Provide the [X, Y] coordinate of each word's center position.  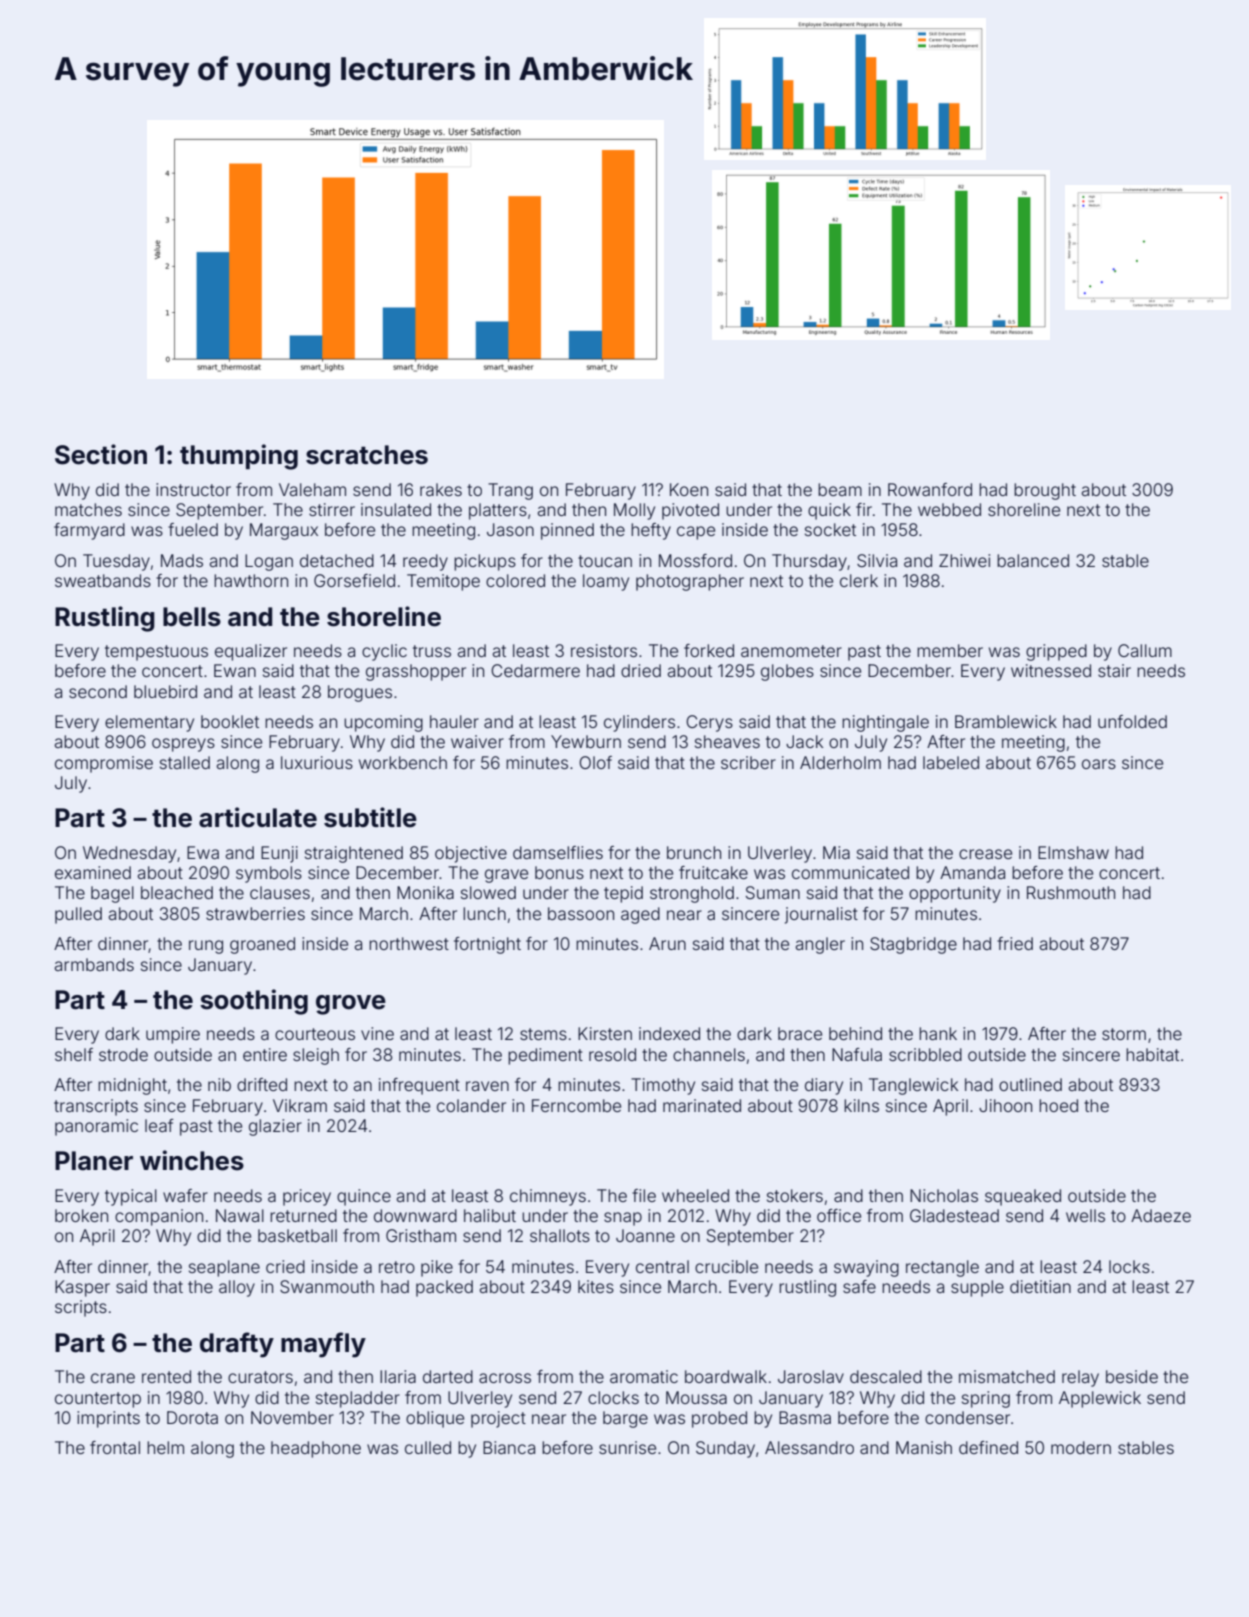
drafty [237, 1345]
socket [830, 529]
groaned [262, 945]
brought [1045, 491]
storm [1124, 1034]
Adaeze [1161, 1215]
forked [709, 650]
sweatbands [103, 580]
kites [596, 1286]
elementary [149, 723]
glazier [275, 1127]
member [950, 650]
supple [977, 1288]
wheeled [695, 1195]
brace [800, 1033]
